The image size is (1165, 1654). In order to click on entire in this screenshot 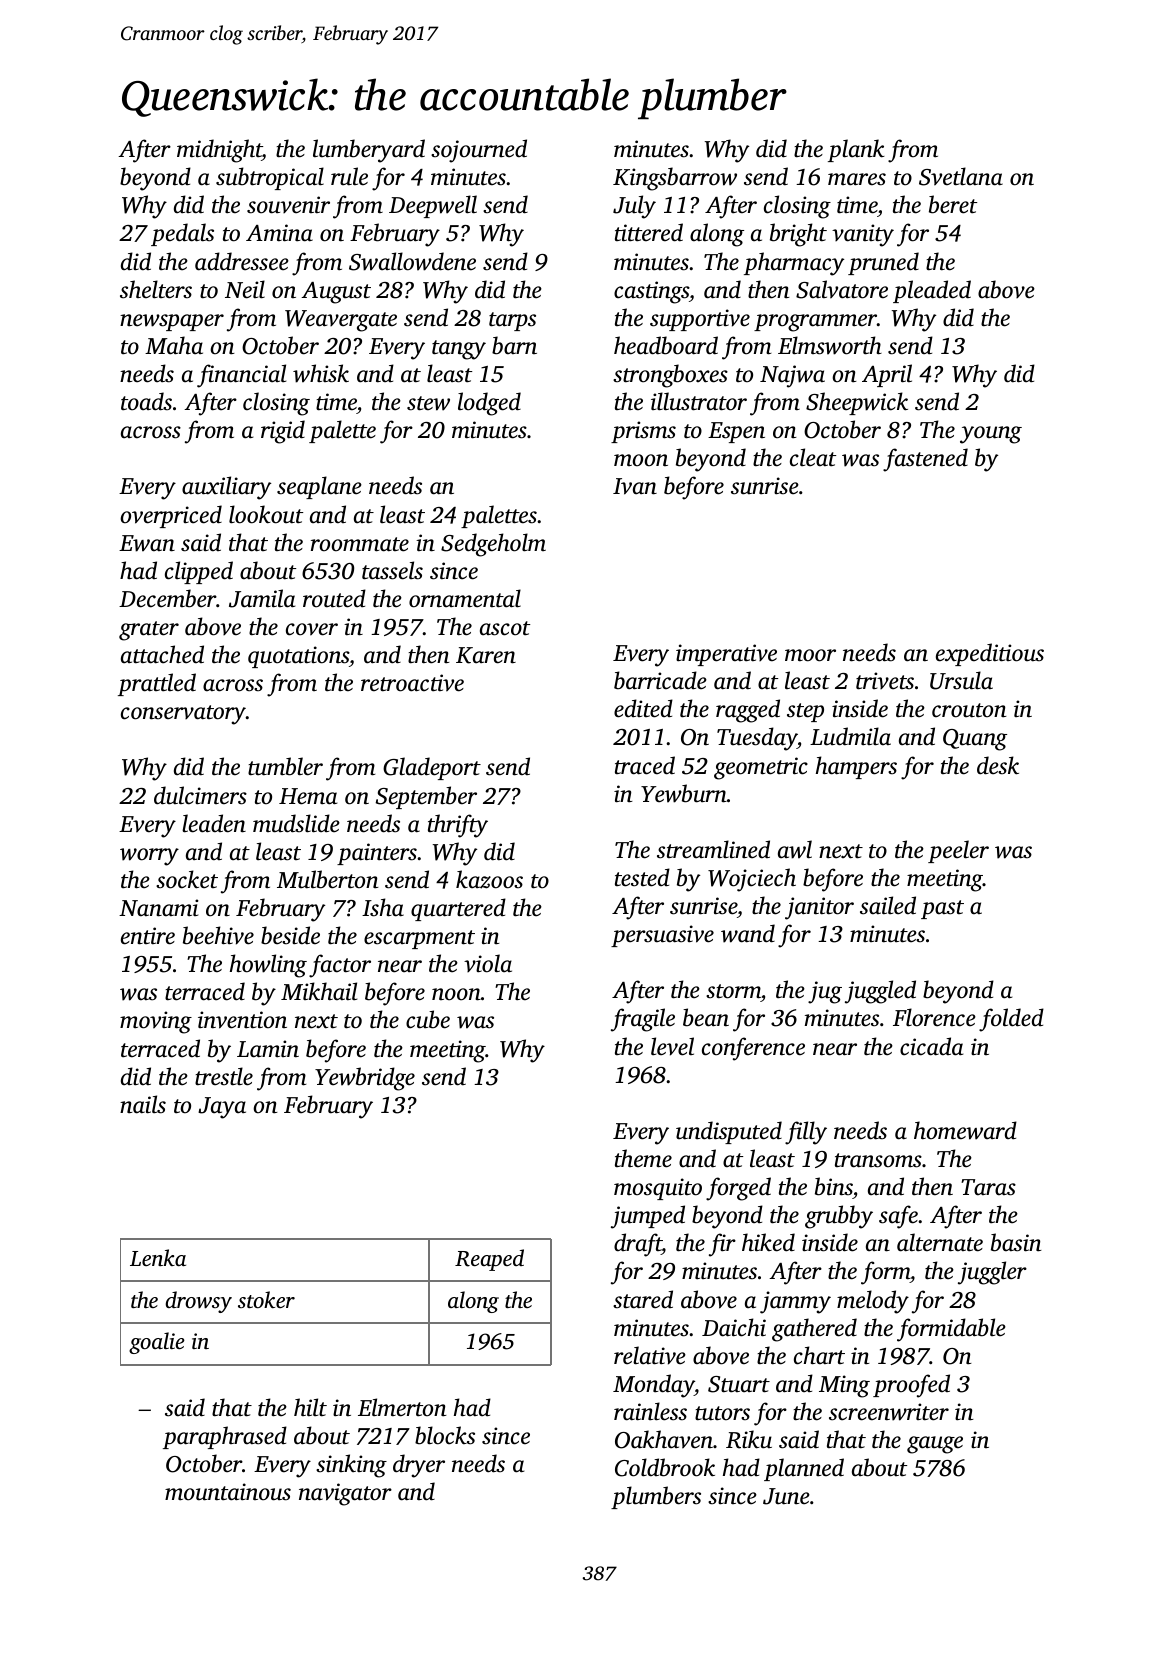, I will do `click(148, 936)`.
